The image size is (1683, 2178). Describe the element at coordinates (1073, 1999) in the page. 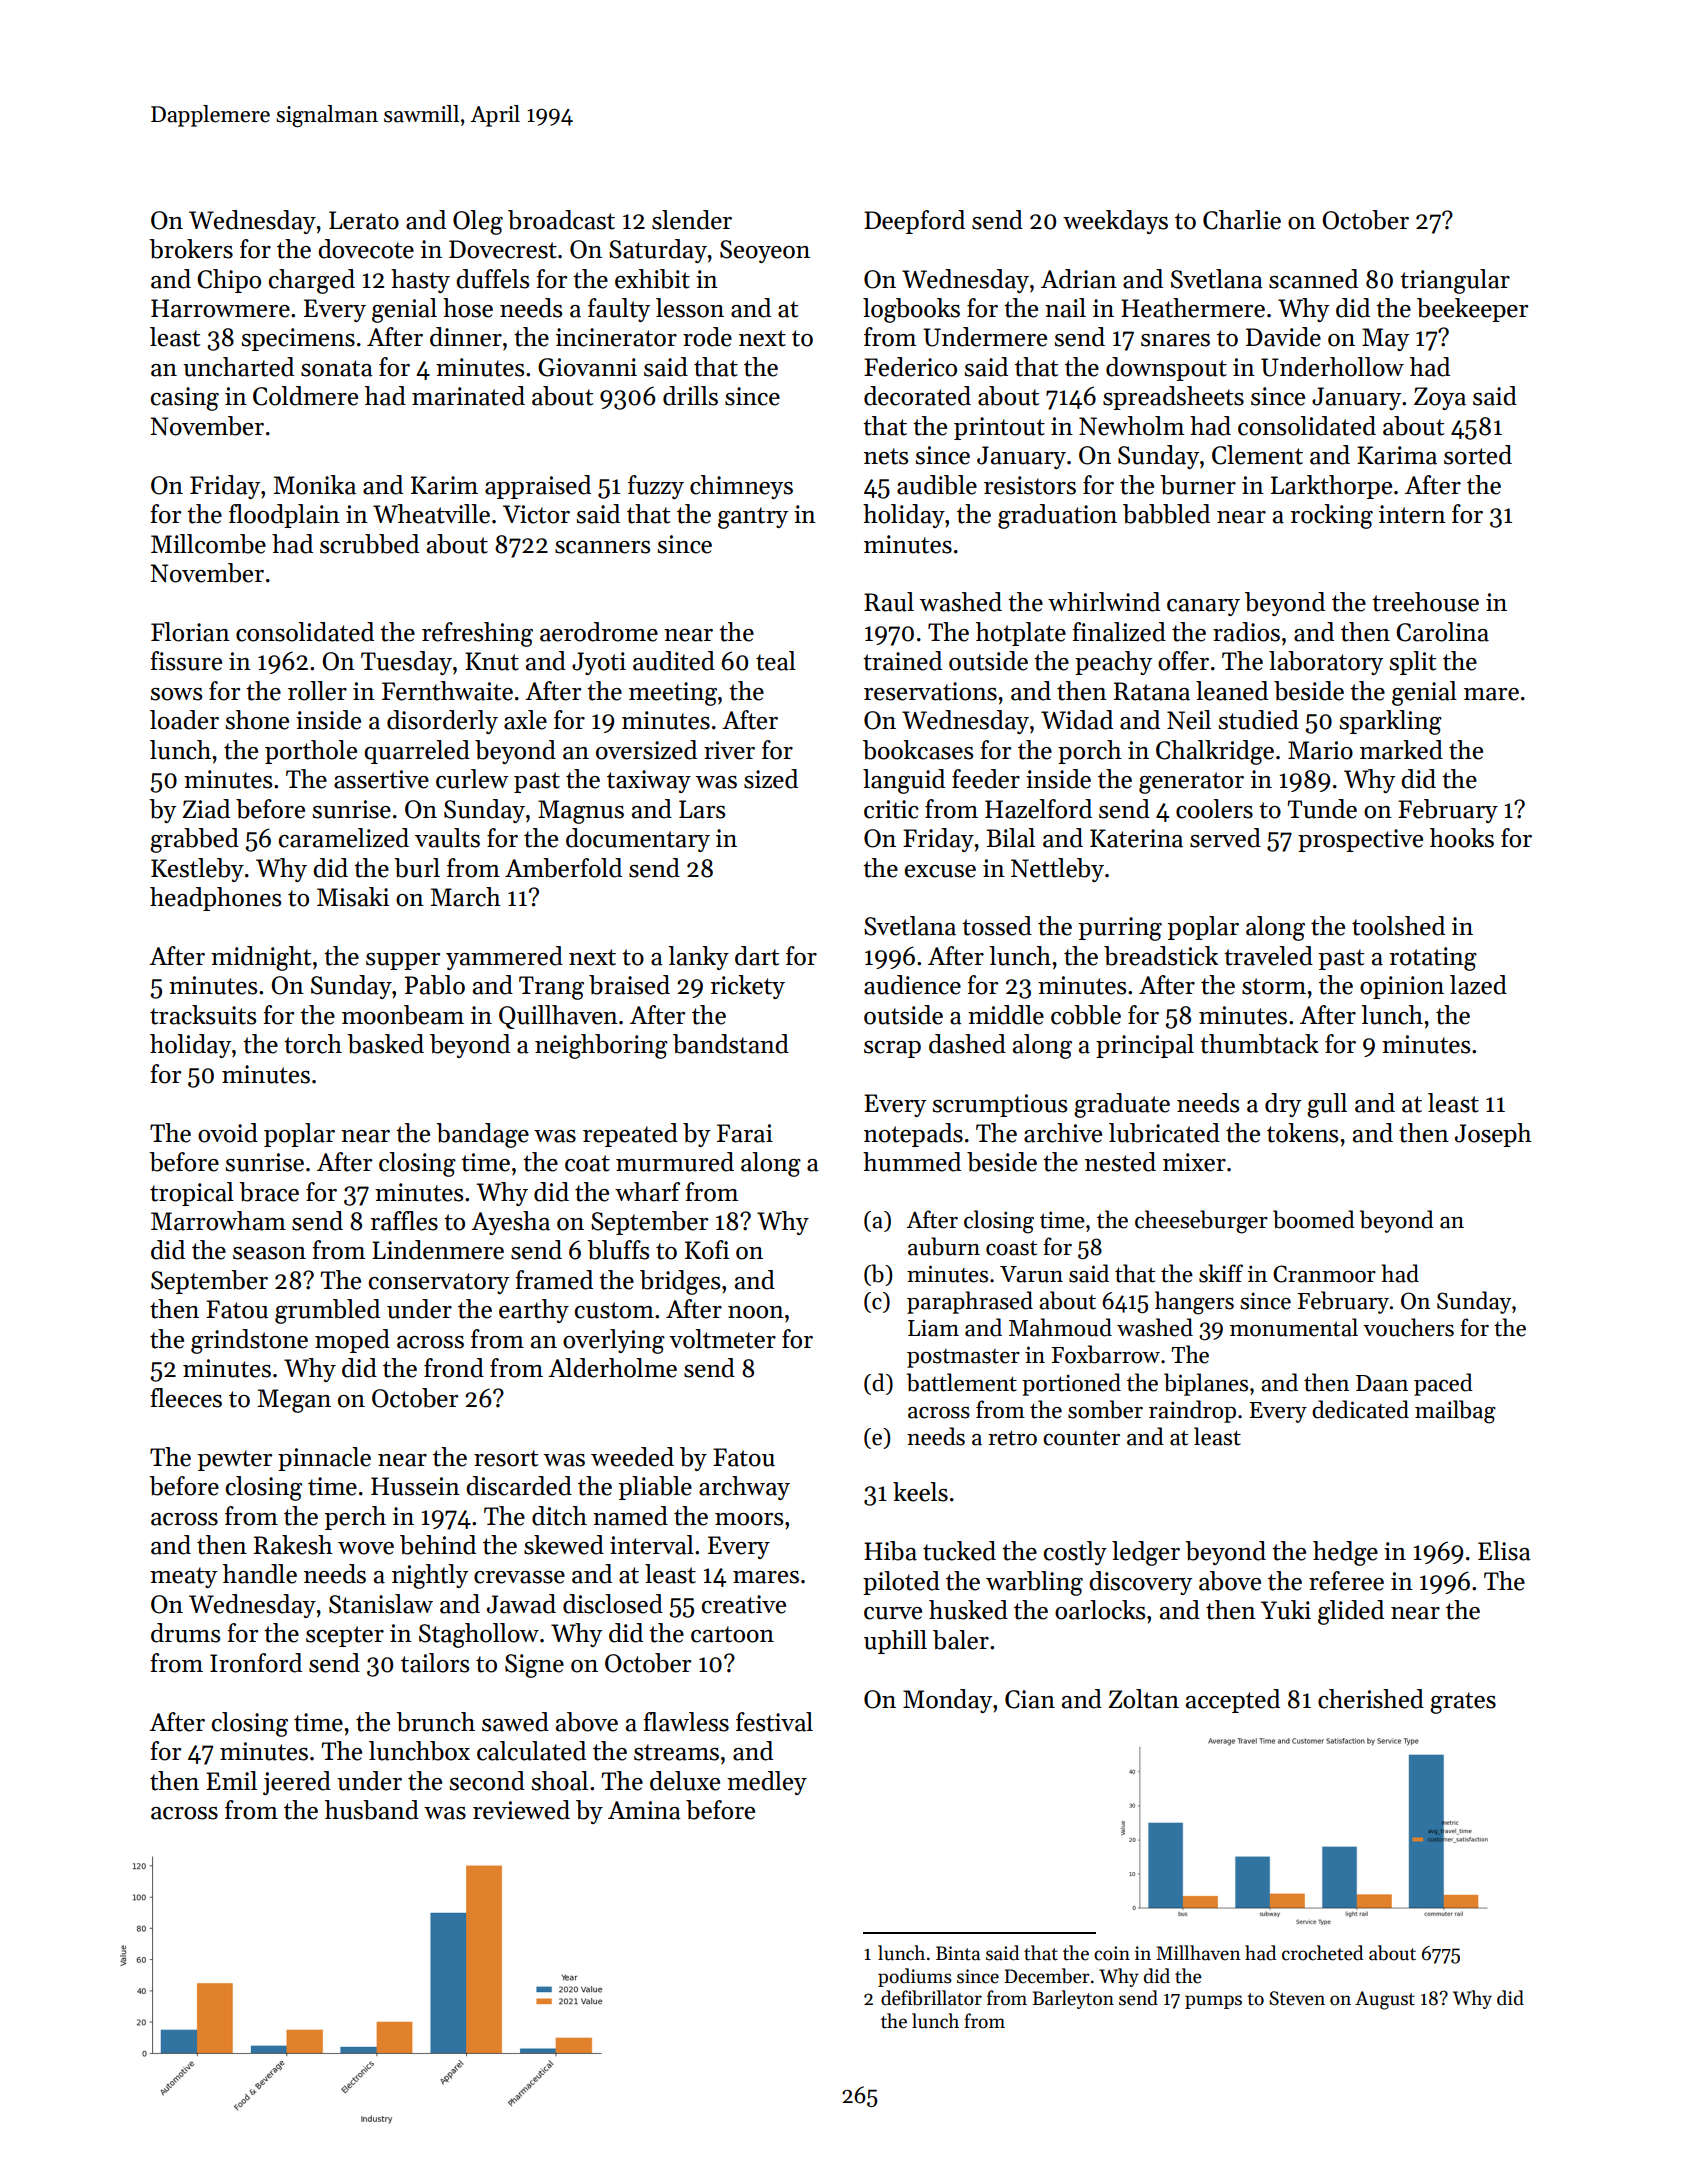

I see `Barleyton` at that location.
